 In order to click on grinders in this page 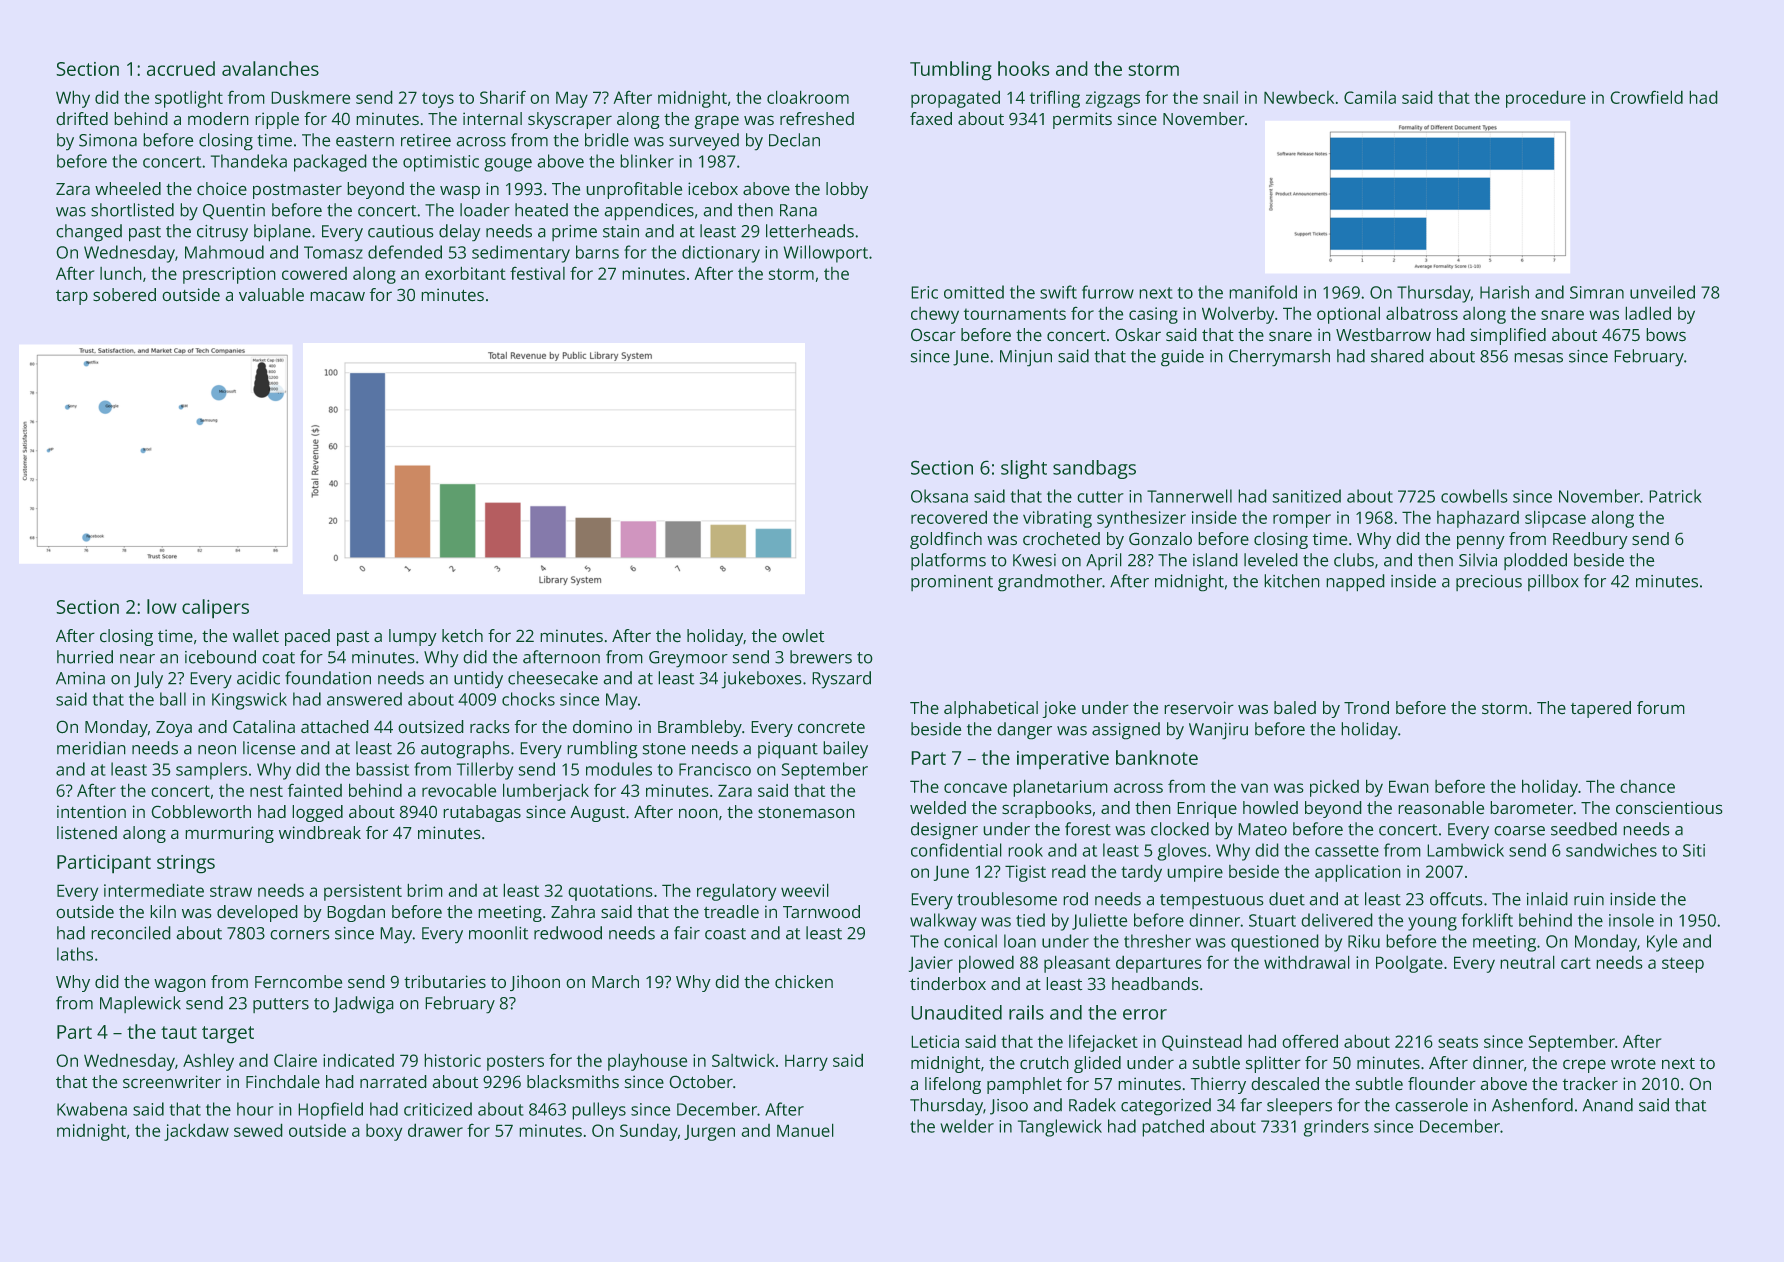, I will do `click(1336, 1128)`.
